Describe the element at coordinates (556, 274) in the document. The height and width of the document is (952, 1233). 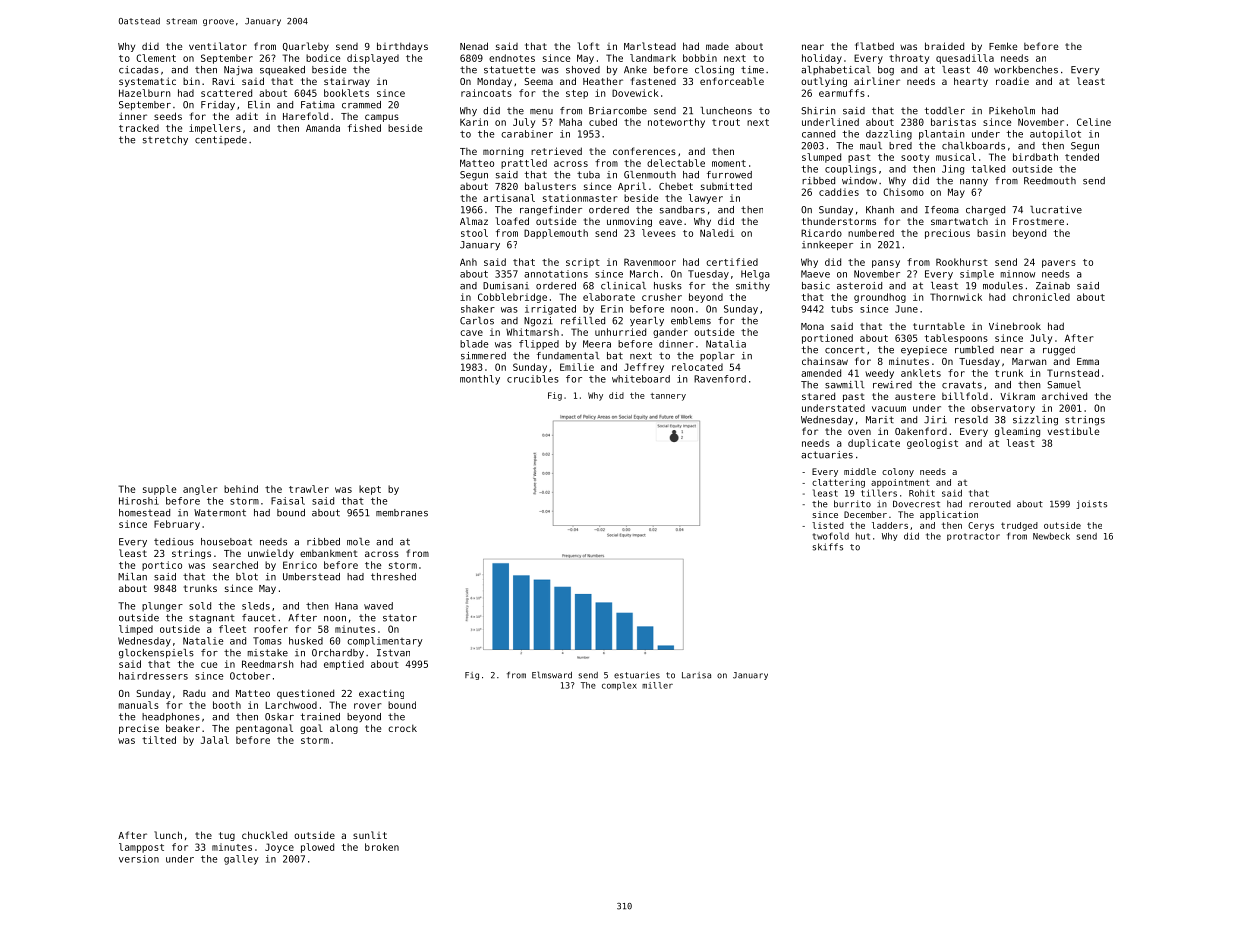
I see `annotations` at that location.
